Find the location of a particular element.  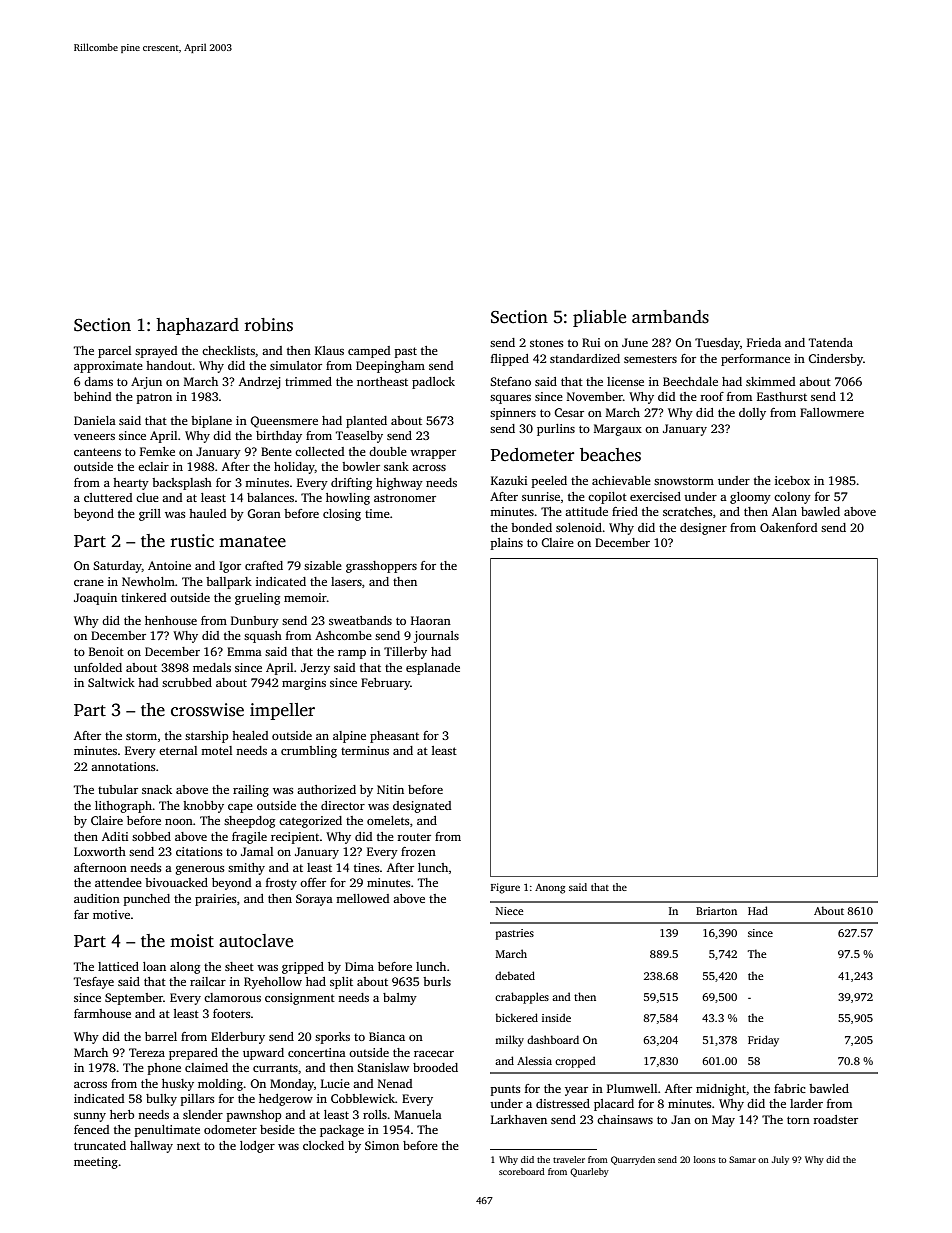

omelets is located at coordinates (388, 820).
